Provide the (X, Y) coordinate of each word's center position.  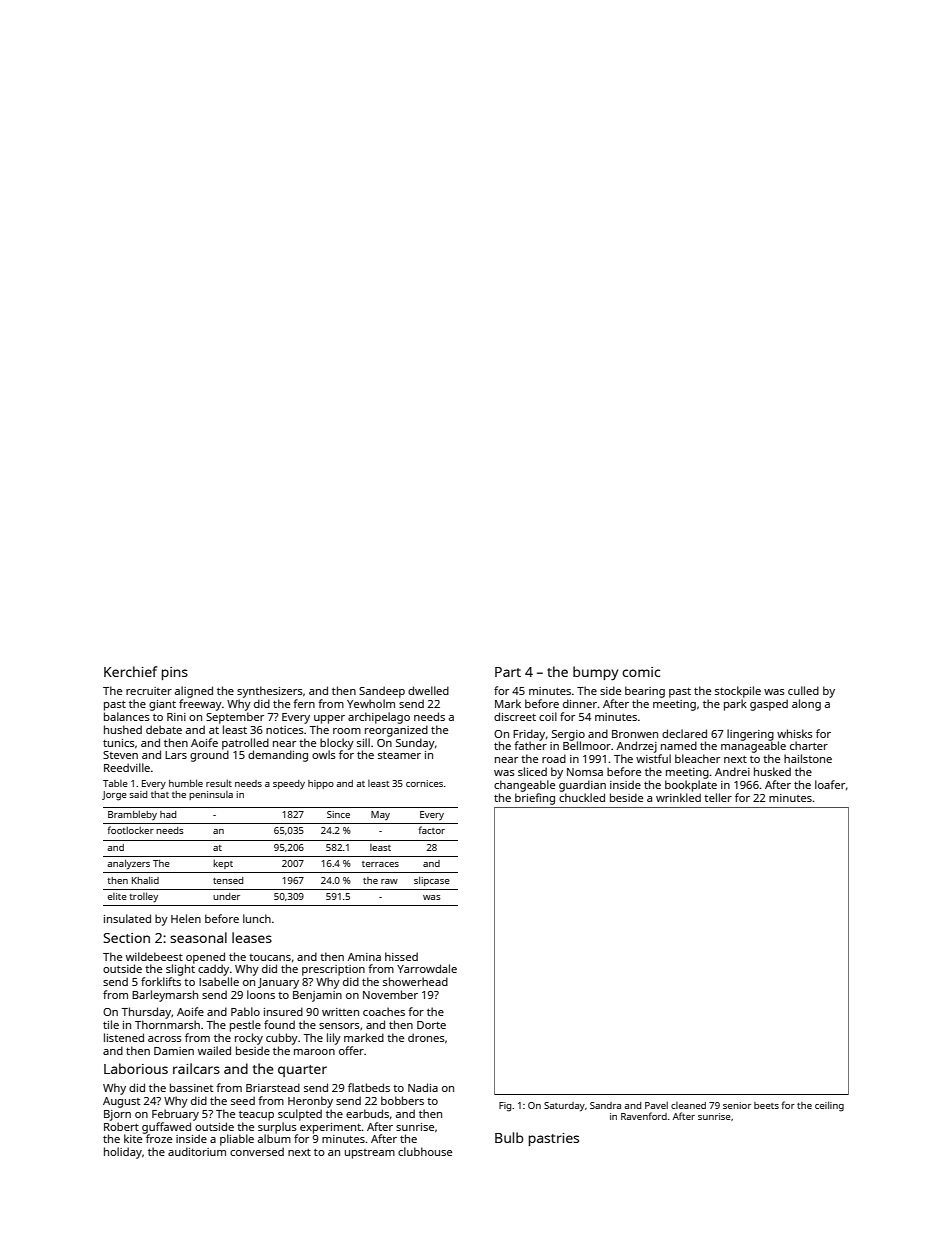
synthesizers (270, 692)
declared (684, 733)
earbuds (367, 1113)
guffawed (166, 1128)
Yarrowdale (427, 968)
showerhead (415, 981)
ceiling (829, 1106)
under (226, 896)
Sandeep (382, 692)
